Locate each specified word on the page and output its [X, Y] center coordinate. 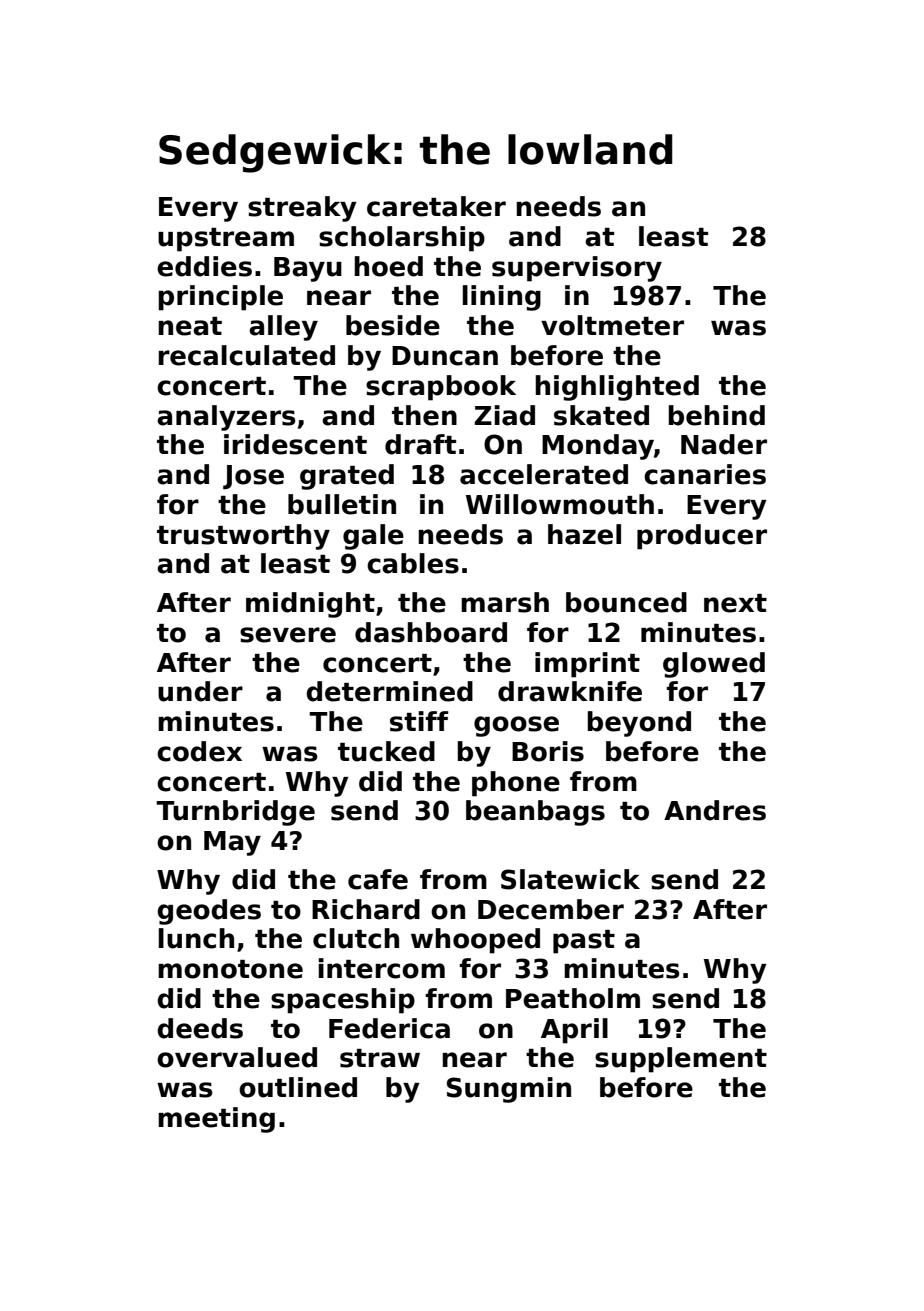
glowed [714, 665]
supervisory [577, 269]
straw [380, 1058]
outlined [298, 1087]
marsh [505, 602]
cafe [378, 879]
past [584, 942]
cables [413, 563]
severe [288, 635]
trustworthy [243, 537]
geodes [209, 912]
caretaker [436, 206]
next [735, 603]
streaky [302, 209]
